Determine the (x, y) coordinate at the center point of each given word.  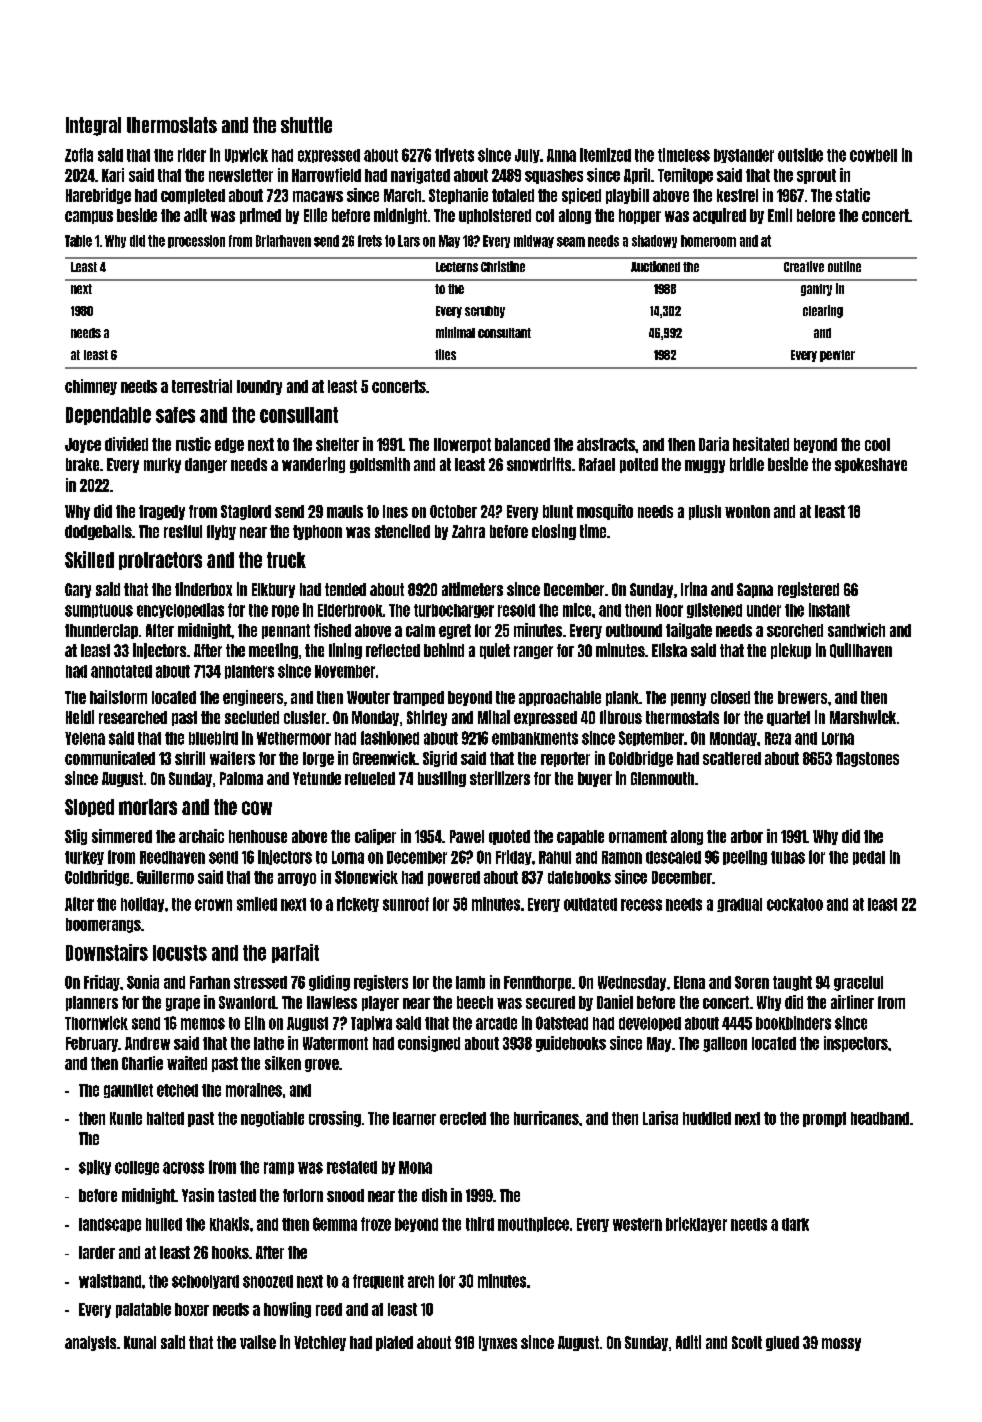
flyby (221, 532)
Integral (93, 126)
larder (97, 1252)
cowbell (873, 155)
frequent (378, 1281)
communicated (110, 758)
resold (516, 610)
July (527, 156)
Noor (669, 610)
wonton (747, 511)
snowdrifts (539, 464)
